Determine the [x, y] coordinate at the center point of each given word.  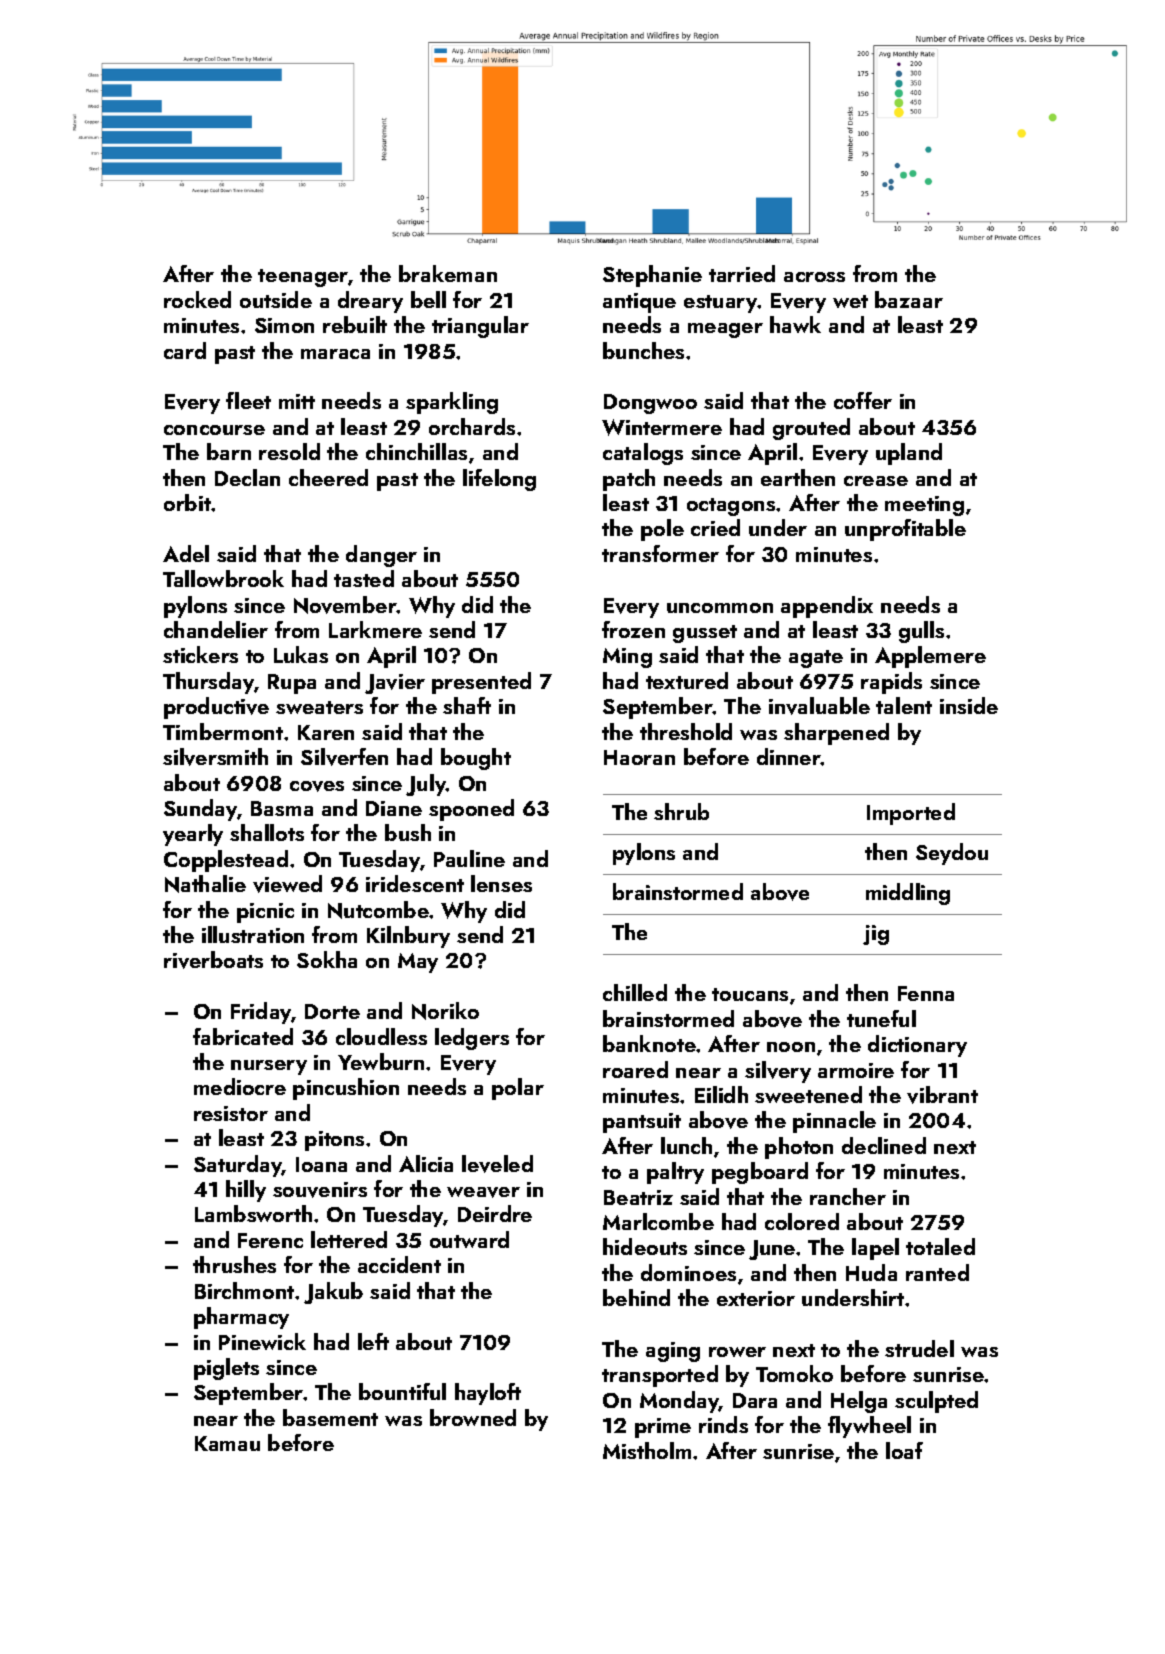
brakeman [448, 273]
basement [330, 1417]
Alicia [426, 1163]
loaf [904, 1450]
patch [629, 480]
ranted [937, 1272]
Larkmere [375, 629]
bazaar [909, 299]
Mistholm [647, 1450]
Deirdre [495, 1213]
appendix [827, 607]
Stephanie [652, 276]
